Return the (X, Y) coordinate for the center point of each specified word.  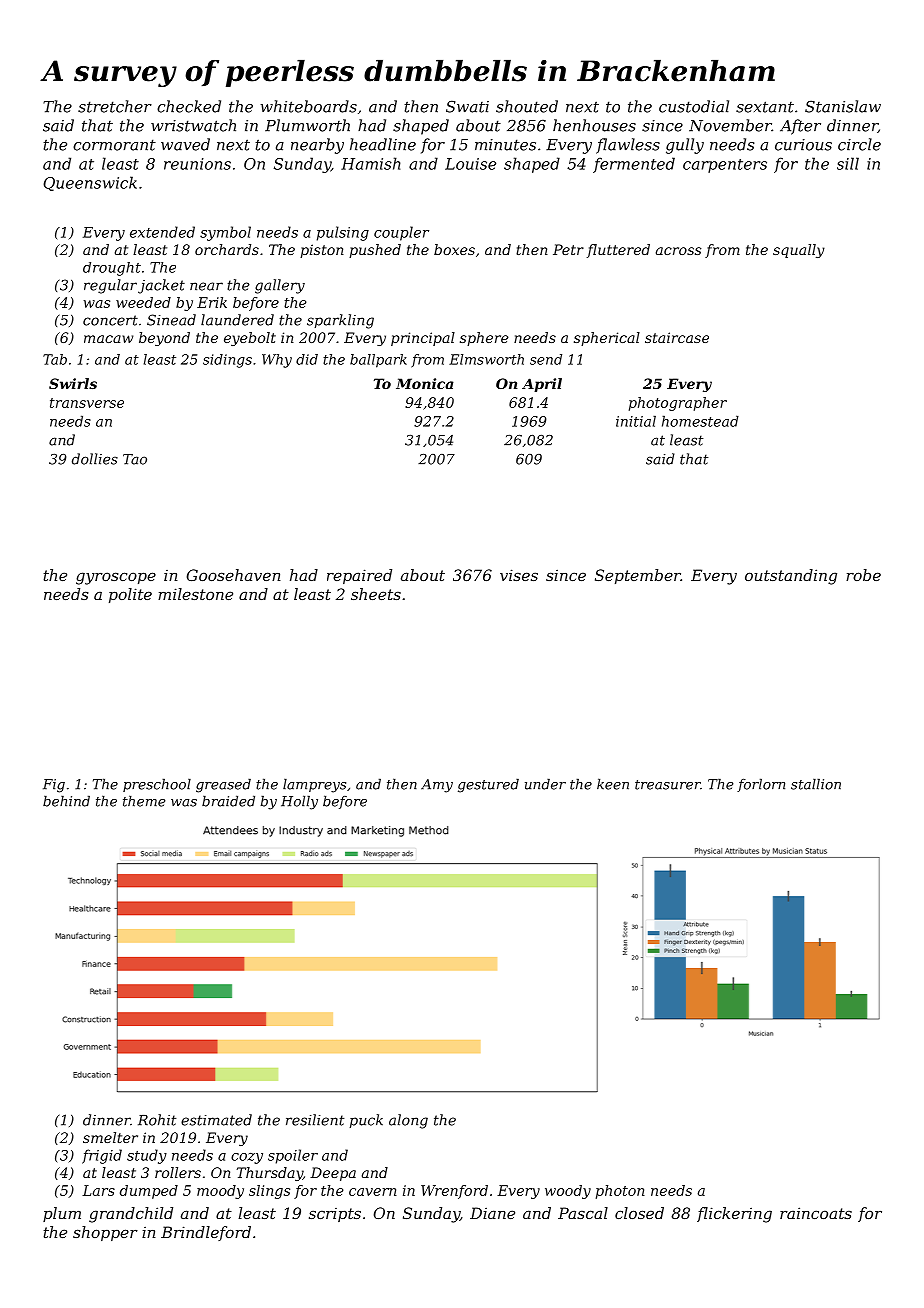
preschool (157, 785)
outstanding (791, 577)
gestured (488, 785)
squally (799, 251)
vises (519, 575)
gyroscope (116, 578)
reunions (197, 164)
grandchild (131, 1215)
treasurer (668, 785)
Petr (568, 249)
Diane (492, 1213)
